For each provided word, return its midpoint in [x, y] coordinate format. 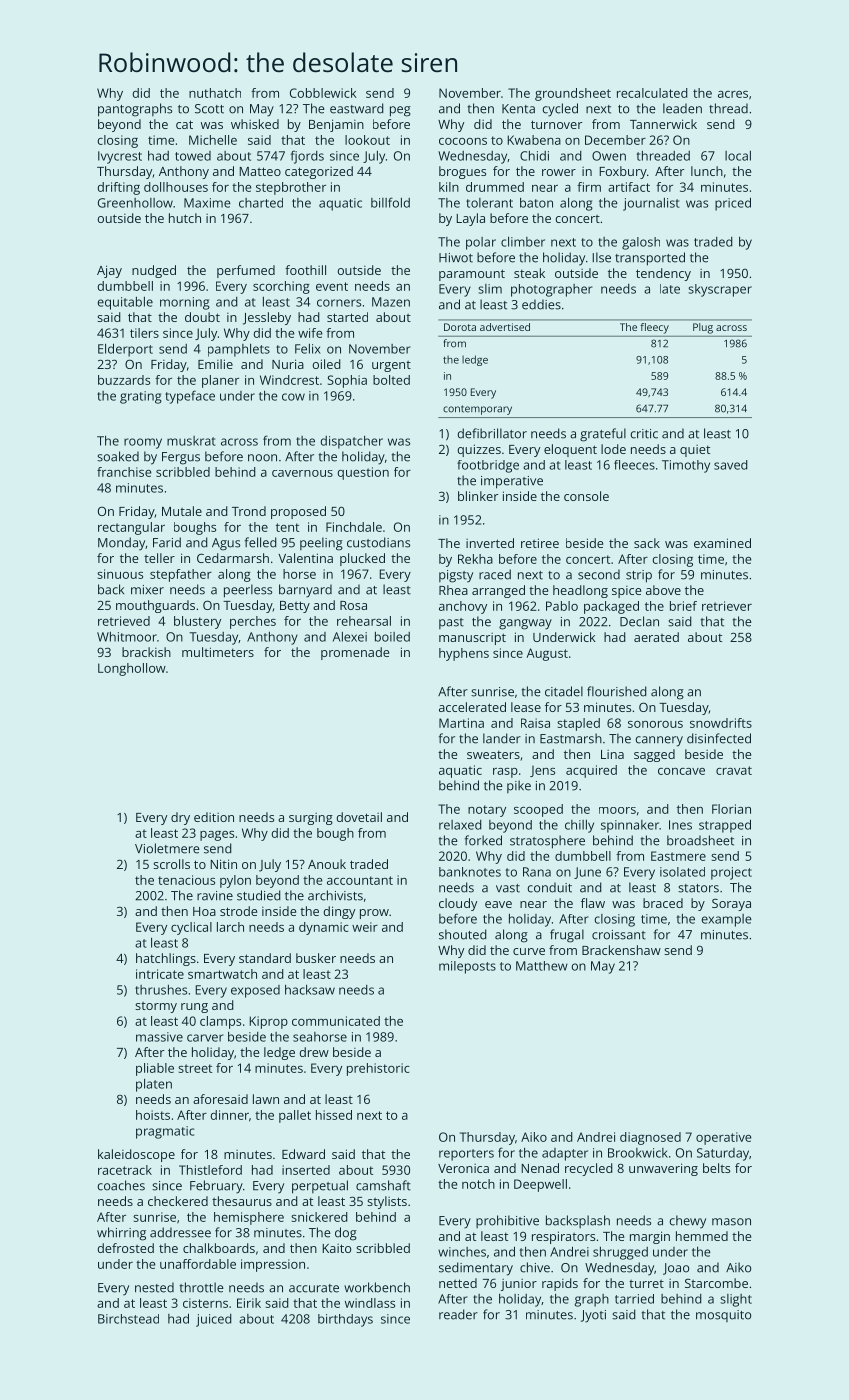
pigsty [456, 576]
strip [639, 576]
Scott [209, 109]
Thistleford [210, 1170]
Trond [249, 511]
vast [508, 888]
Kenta [518, 109]
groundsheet [573, 94]
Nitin [223, 864]
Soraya [731, 904]
